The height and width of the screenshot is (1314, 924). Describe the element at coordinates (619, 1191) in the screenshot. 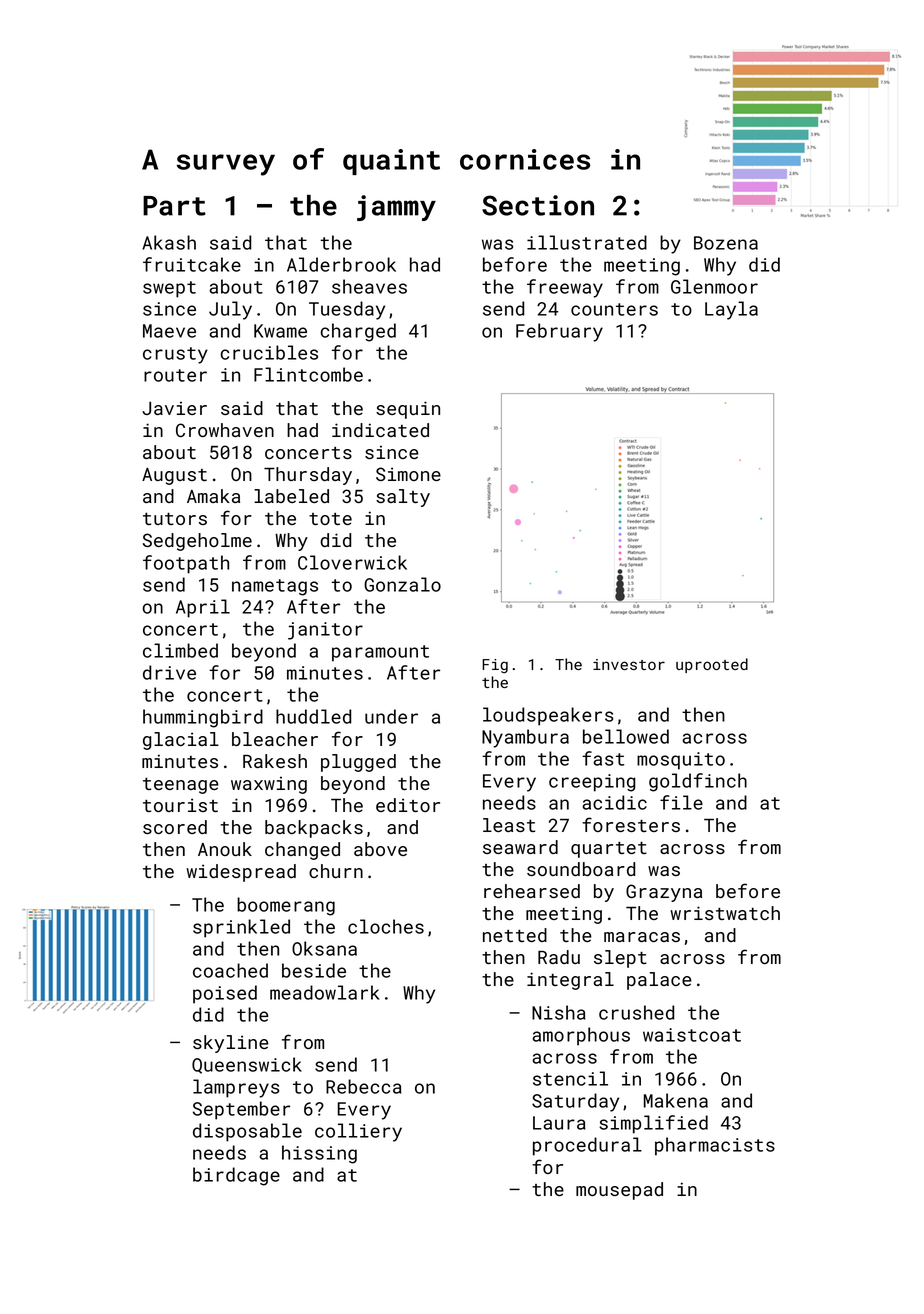

I see `mousepad` at that location.
